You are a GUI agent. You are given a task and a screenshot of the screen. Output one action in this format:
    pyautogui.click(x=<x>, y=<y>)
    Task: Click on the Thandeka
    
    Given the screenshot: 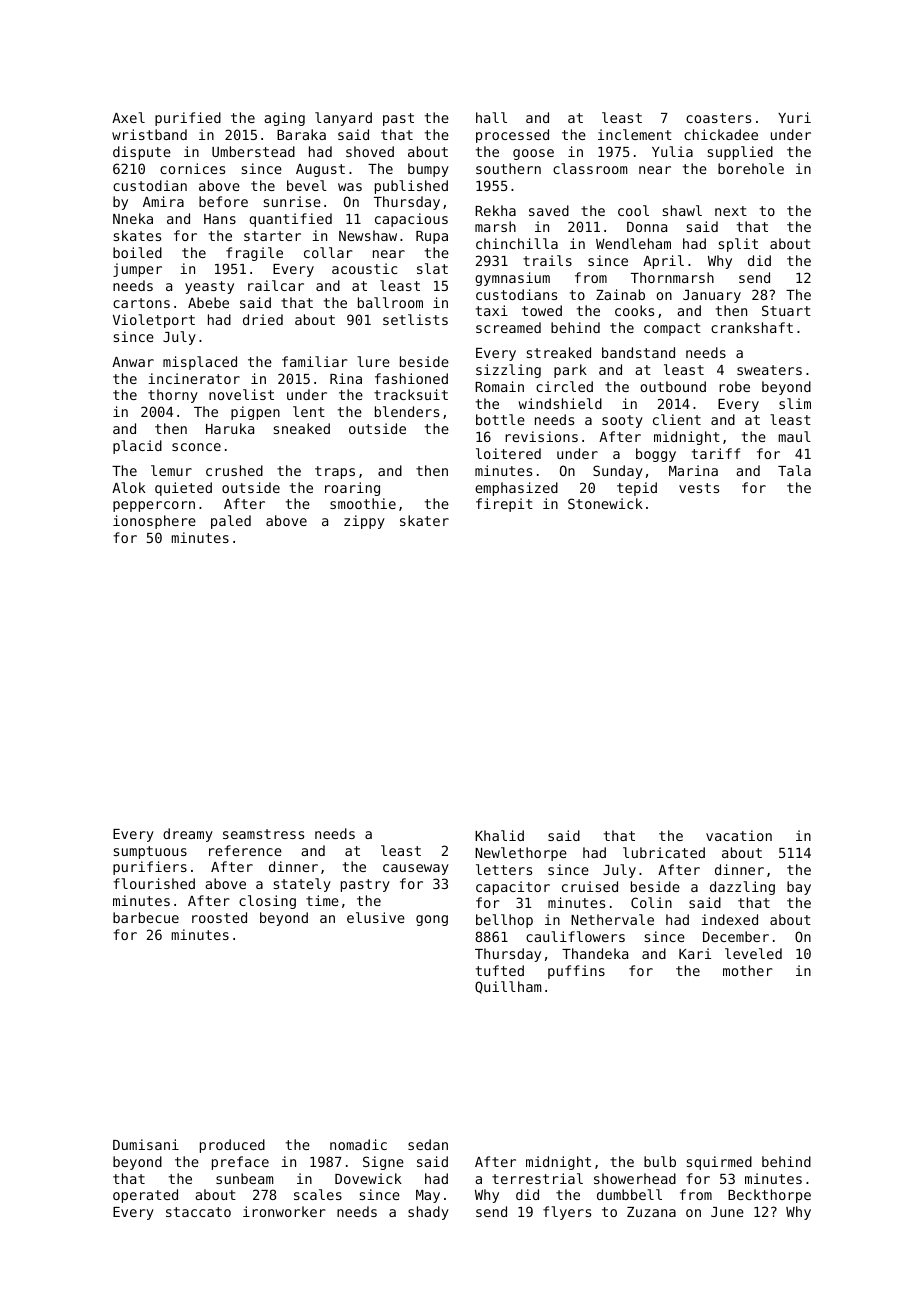 What is the action you would take?
    pyautogui.click(x=595, y=953)
